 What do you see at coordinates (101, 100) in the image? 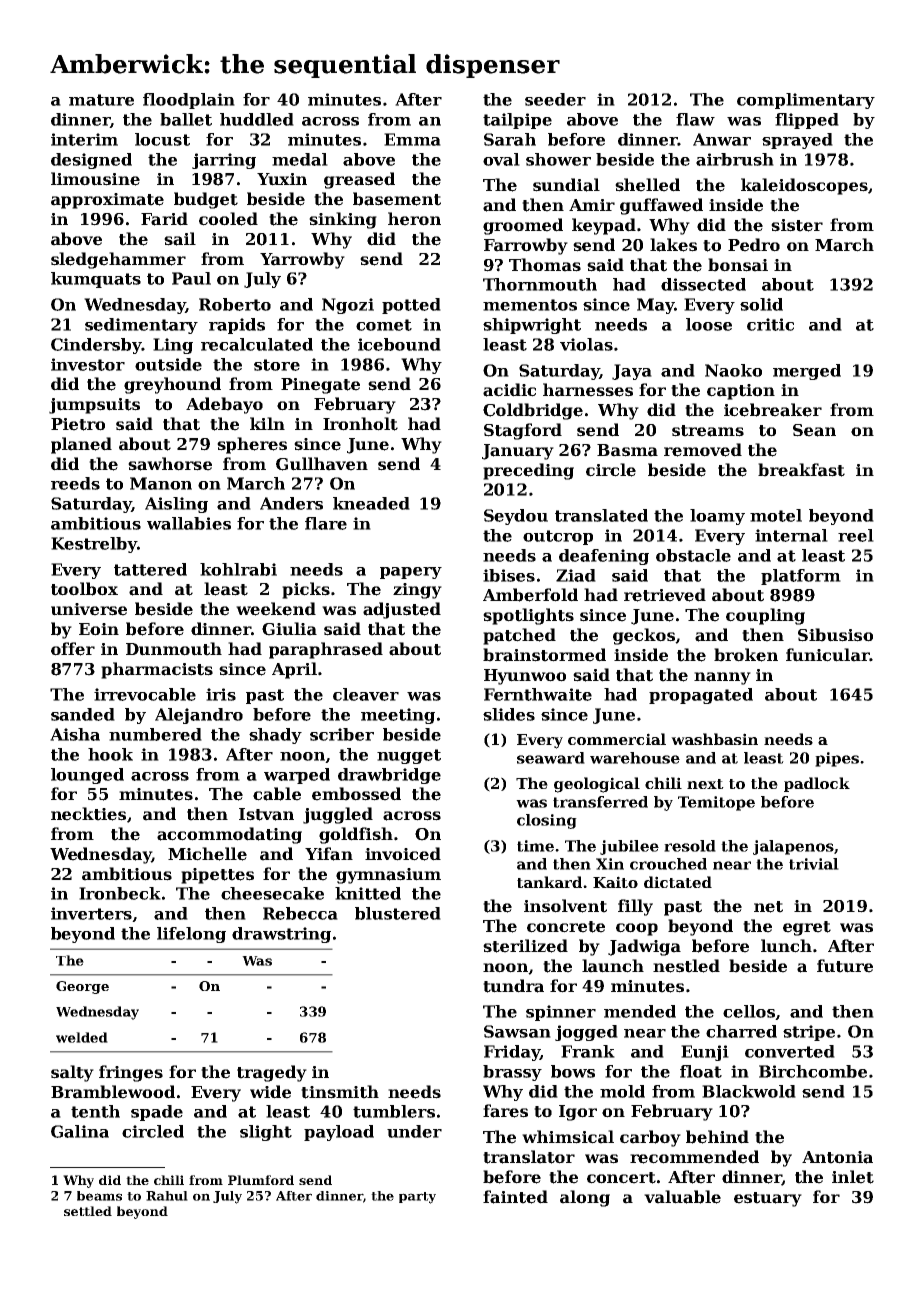
I see `mature` at bounding box center [101, 100].
